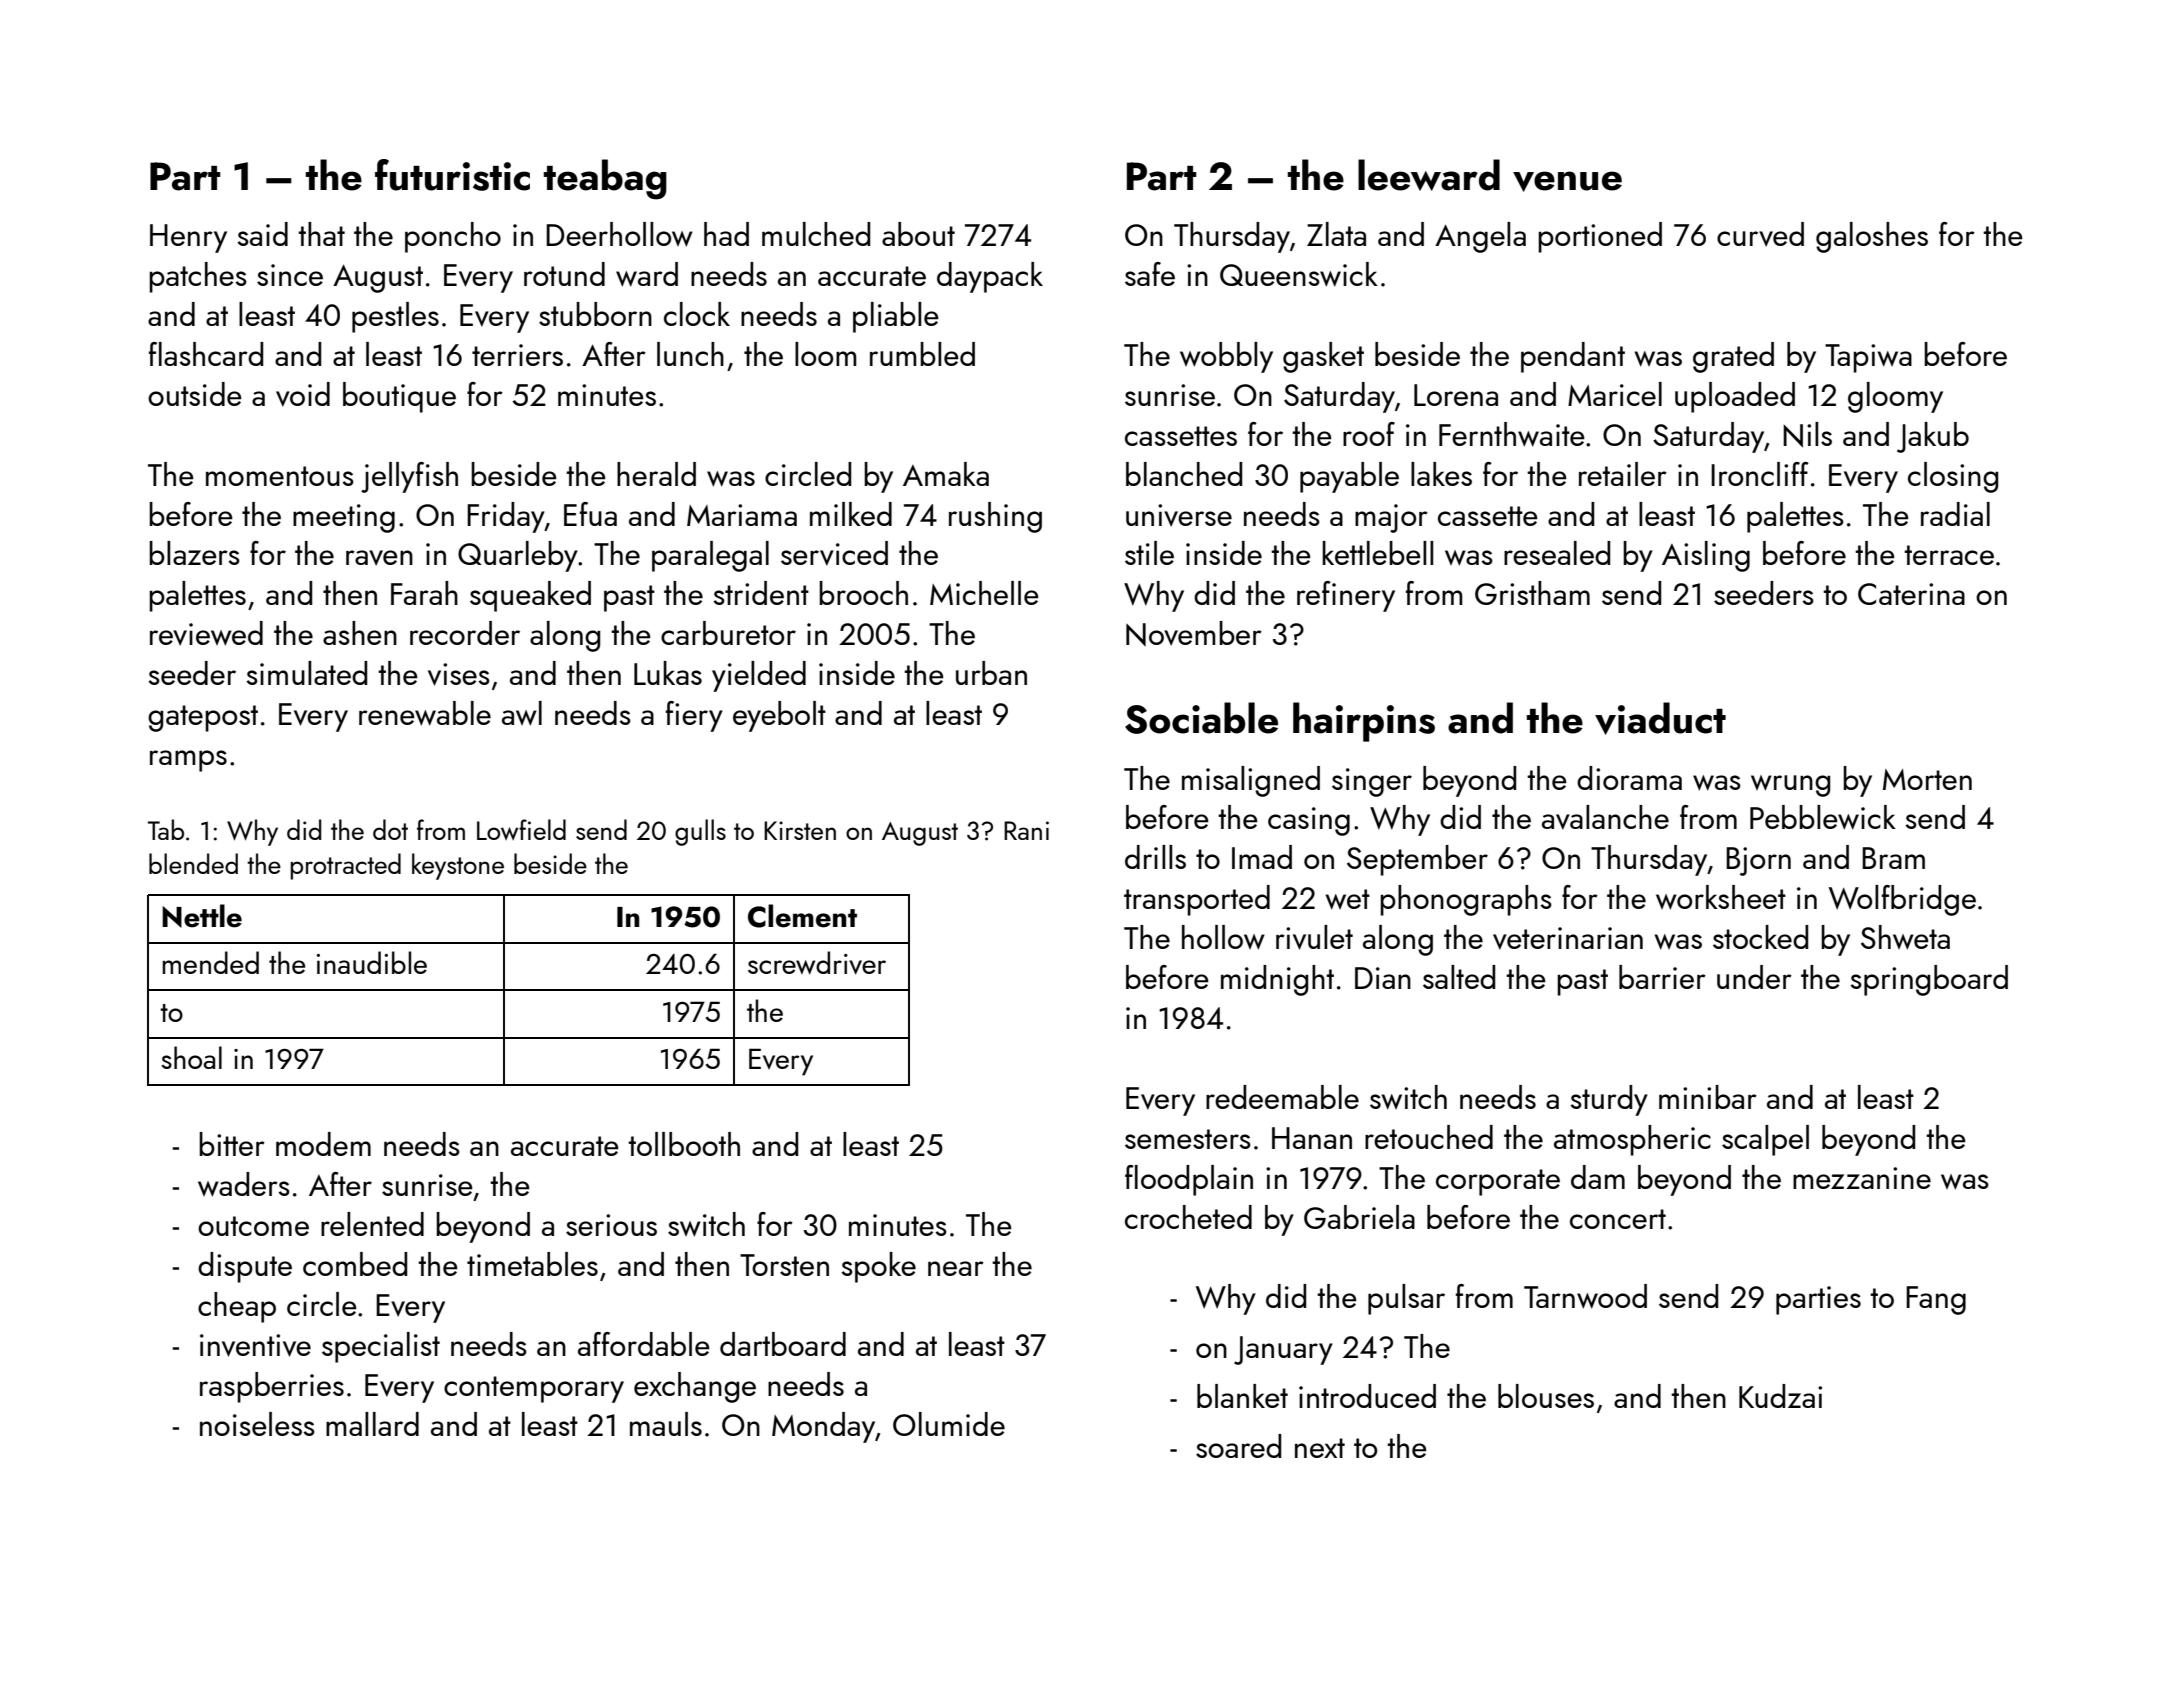 The height and width of the document is (1683, 2178). I want to click on Morten, so click(1927, 779).
